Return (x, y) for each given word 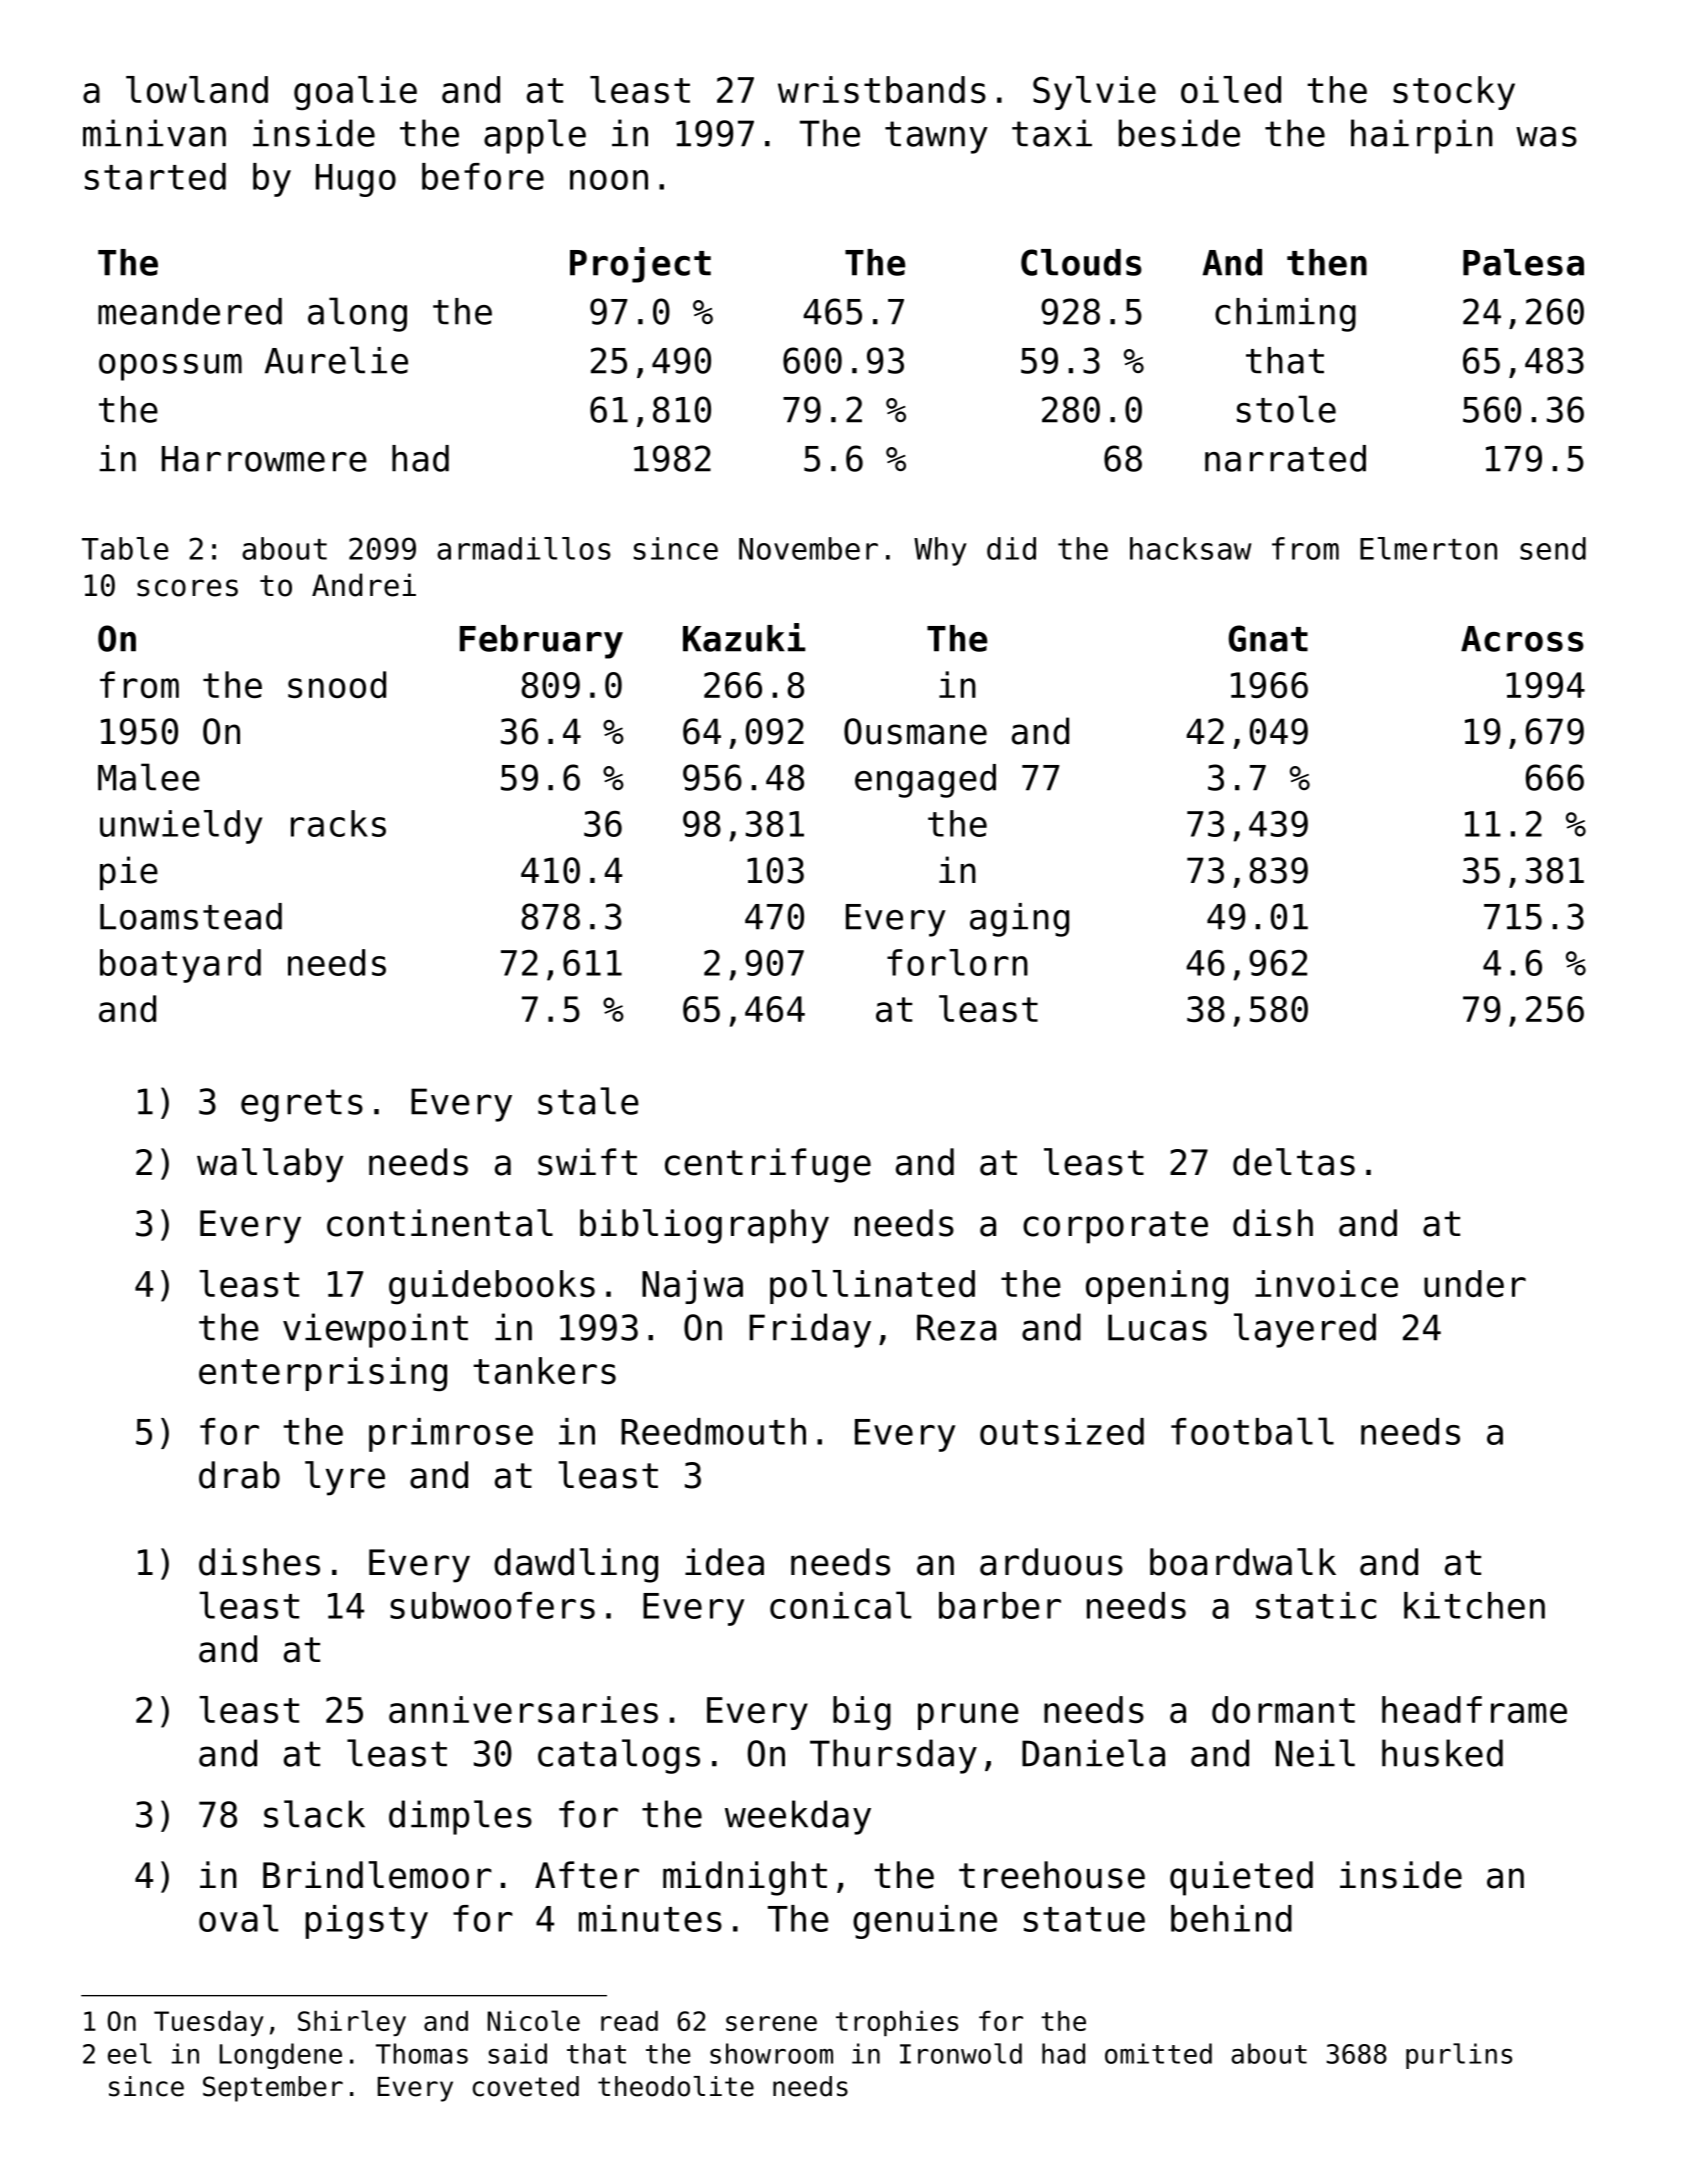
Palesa (1523, 262)
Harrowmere (264, 459)
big (862, 1713)
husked (1442, 1753)
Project (640, 265)
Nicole (534, 2020)
